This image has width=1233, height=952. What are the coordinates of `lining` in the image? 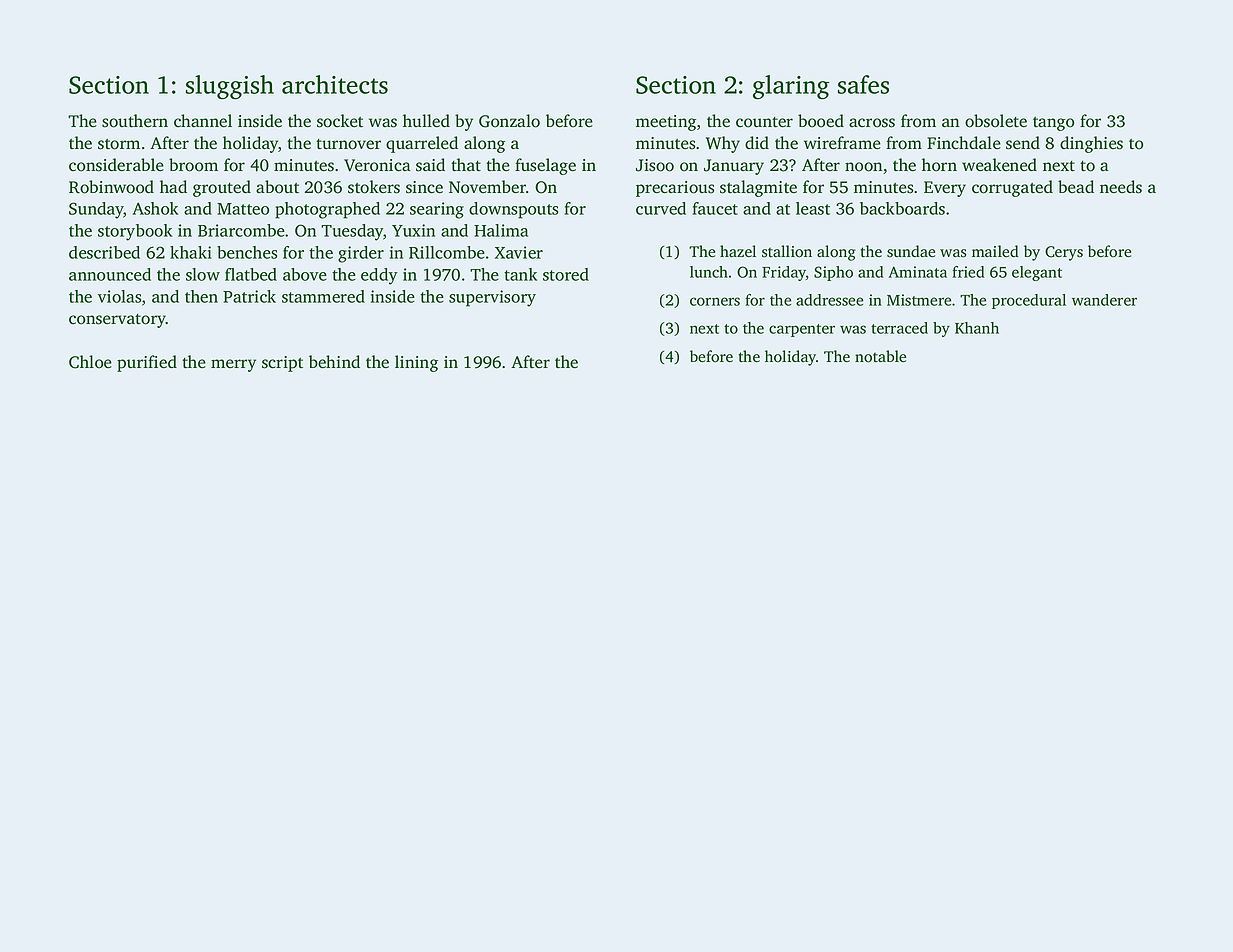 It's located at (416, 363).
